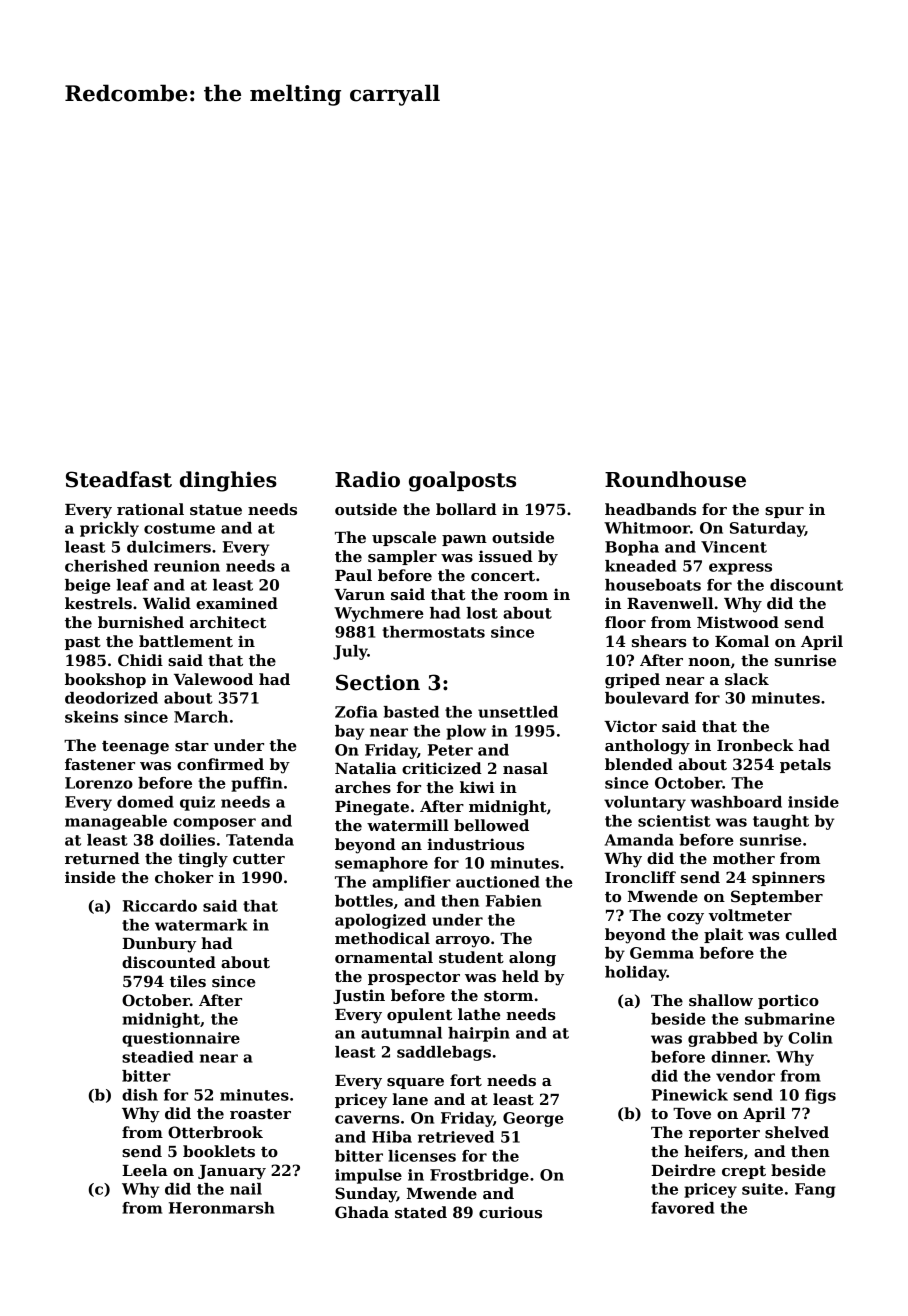  I want to click on Heronmarsh, so click(222, 1208).
